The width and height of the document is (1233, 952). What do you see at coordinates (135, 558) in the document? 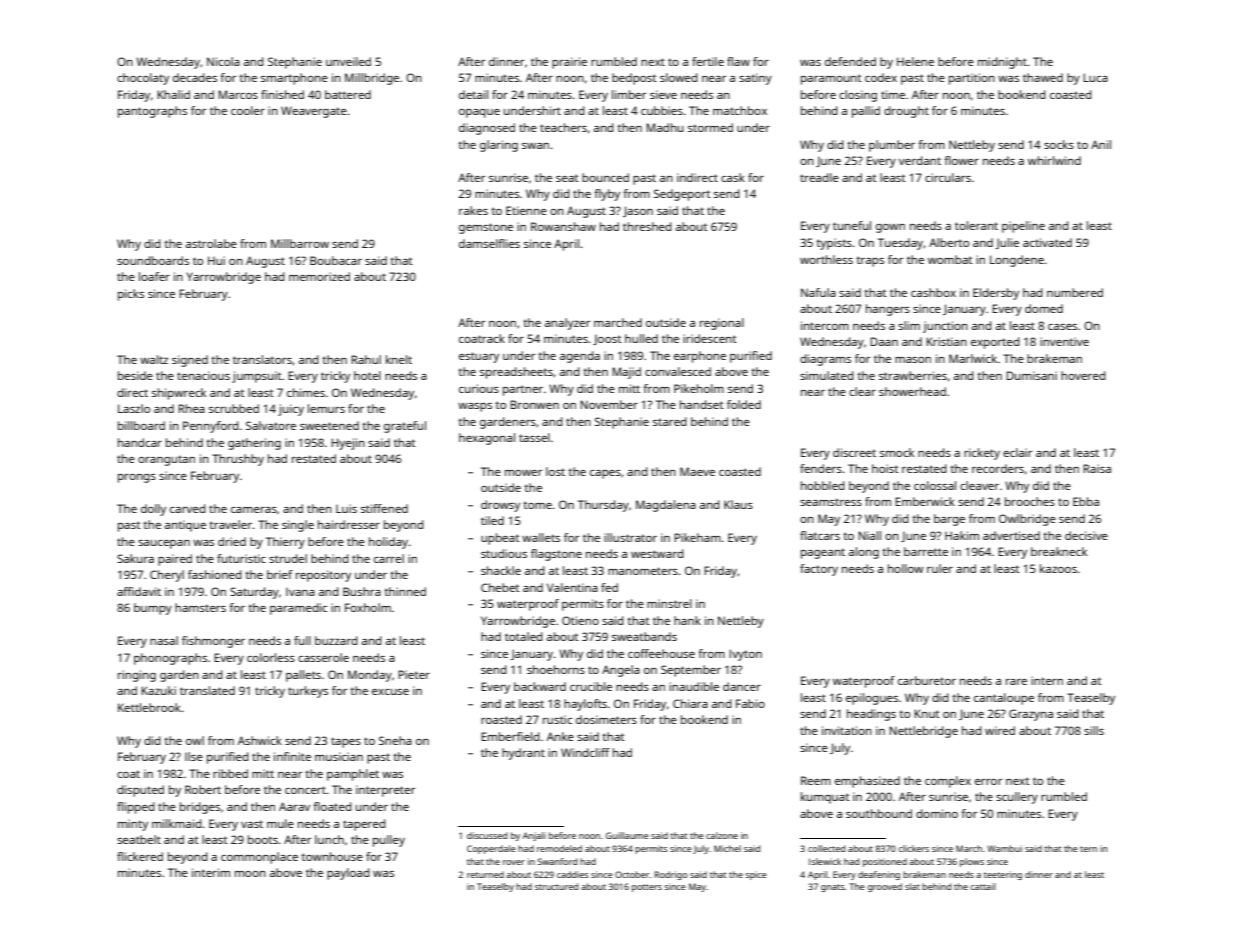
I see `Sakura` at bounding box center [135, 558].
